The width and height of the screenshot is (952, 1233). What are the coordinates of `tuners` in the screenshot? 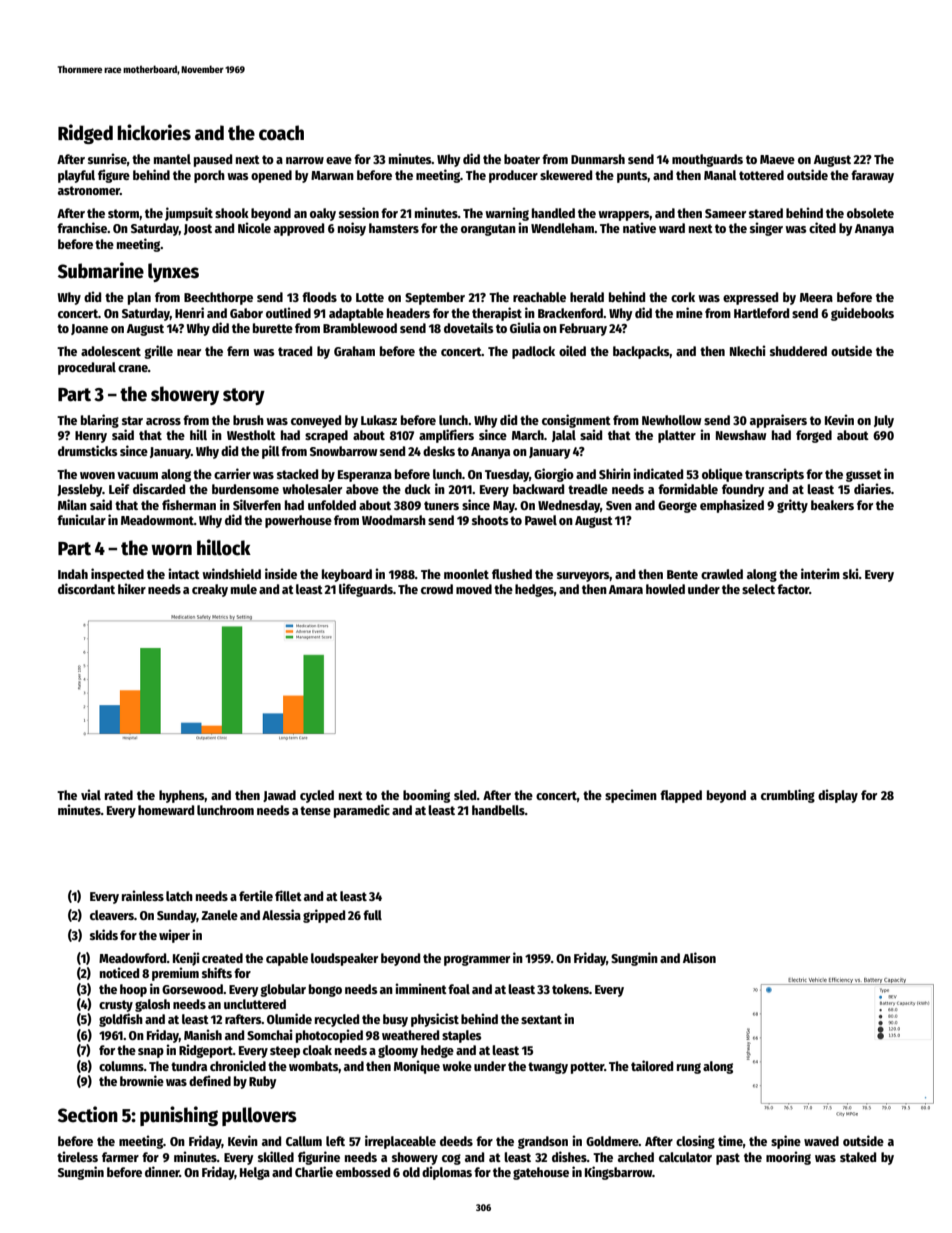 It's located at (441, 505).
